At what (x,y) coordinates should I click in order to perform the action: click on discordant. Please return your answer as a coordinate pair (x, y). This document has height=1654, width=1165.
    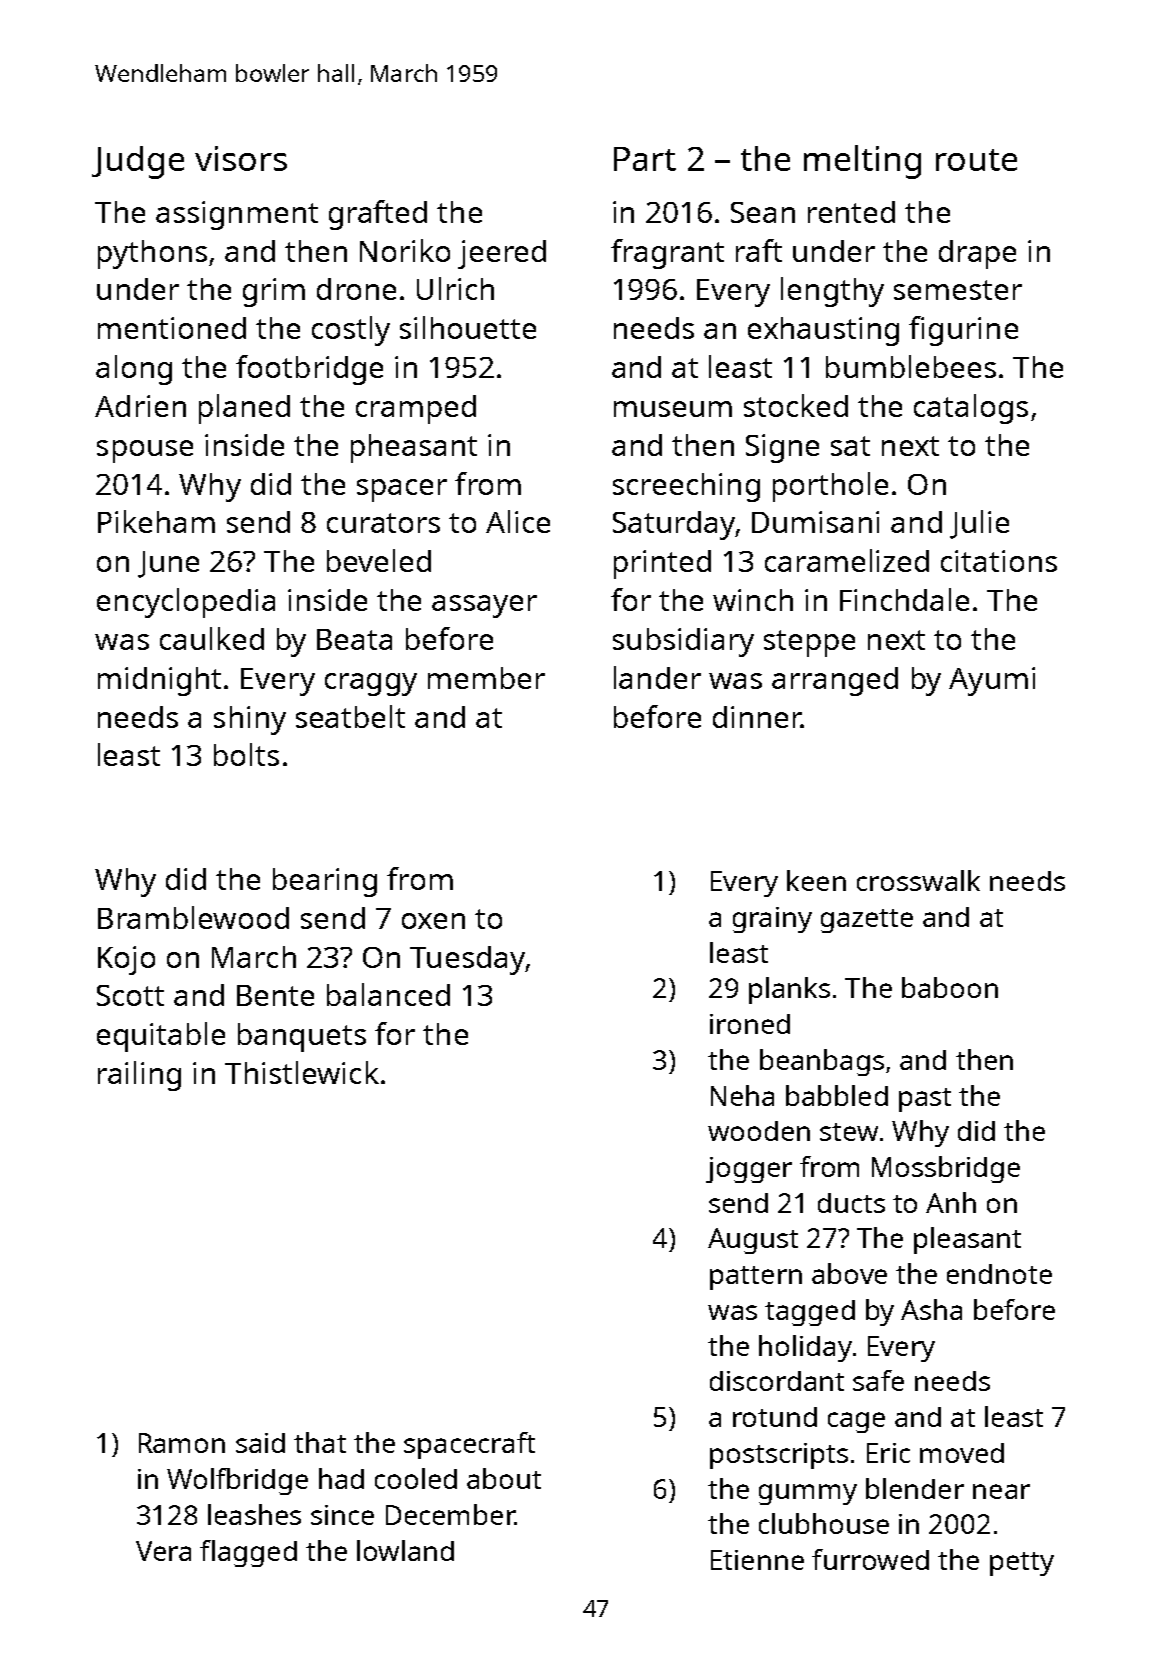
    Looking at the image, I should click on (777, 1381).
